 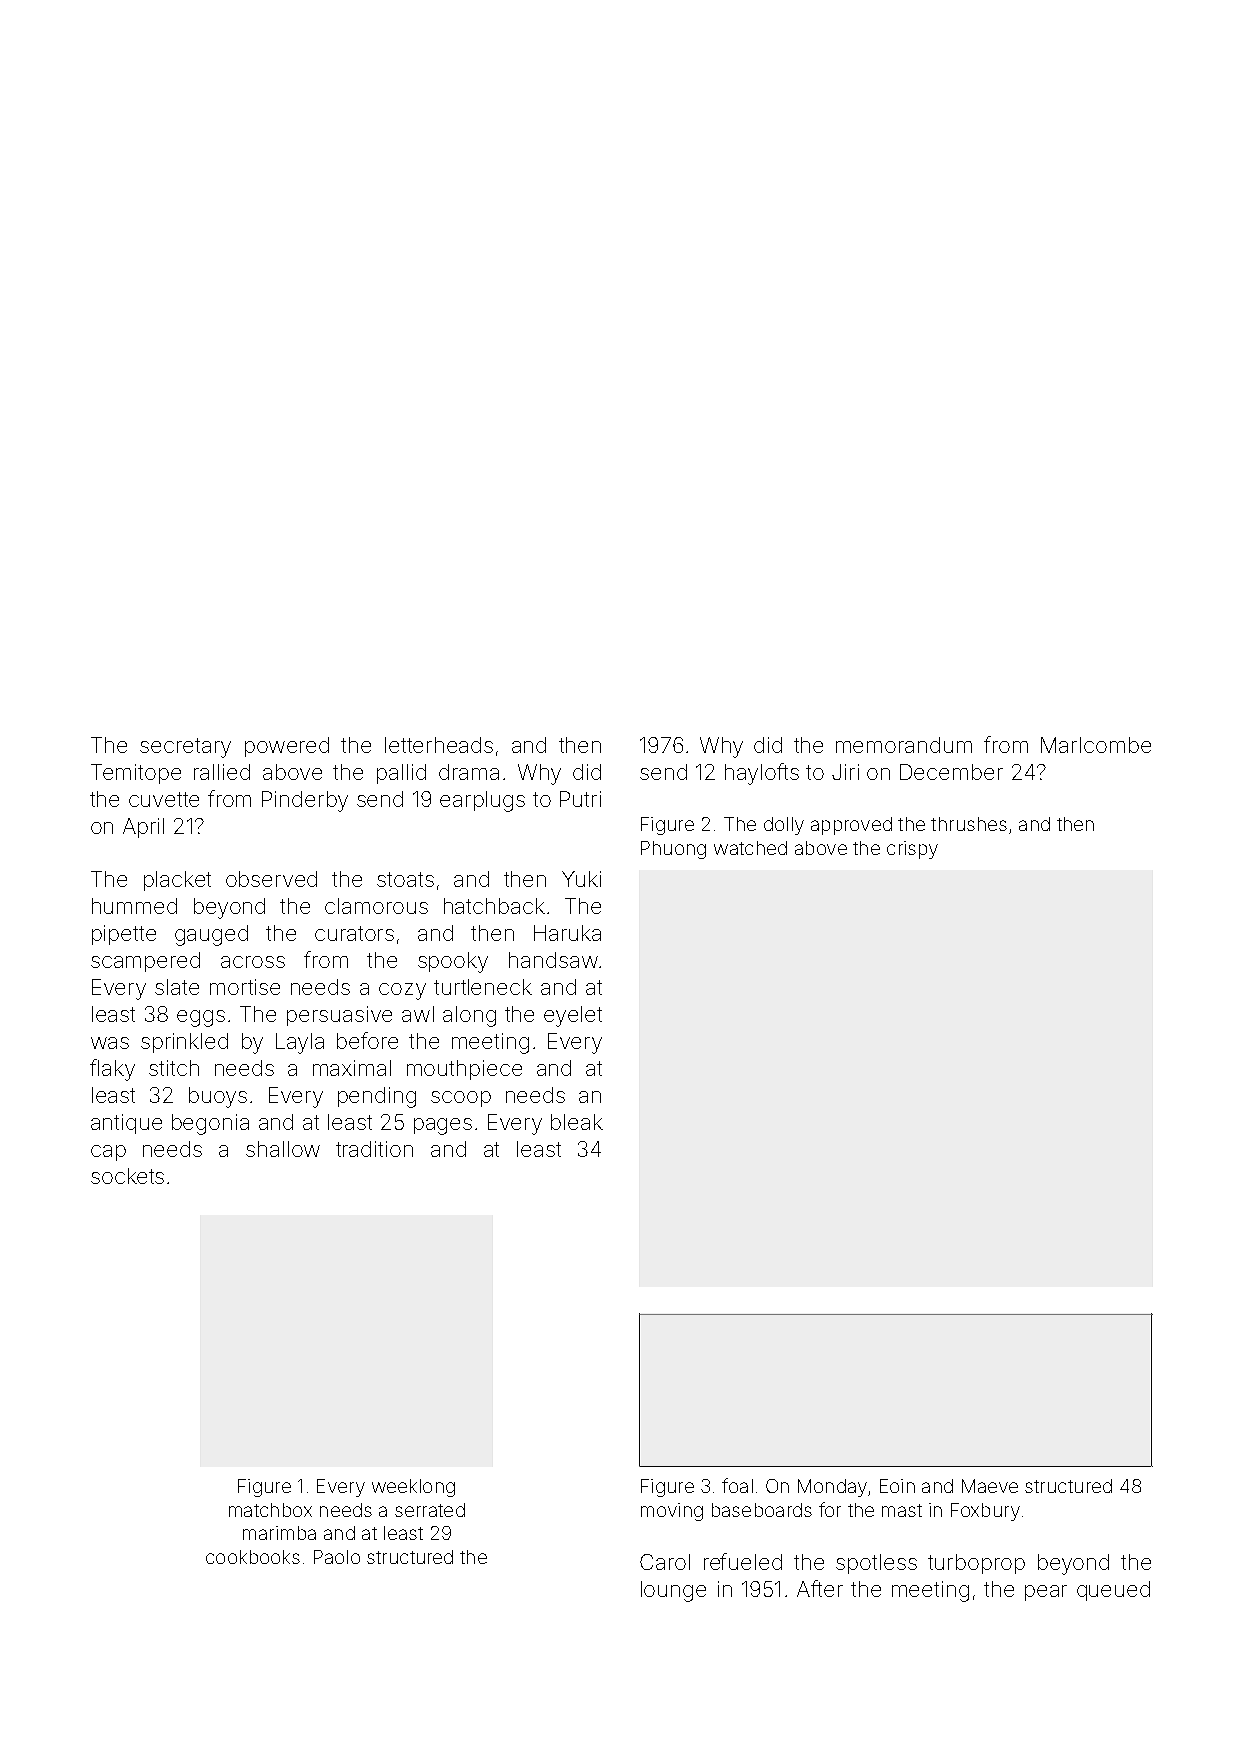 I want to click on secretary, so click(x=185, y=748).
